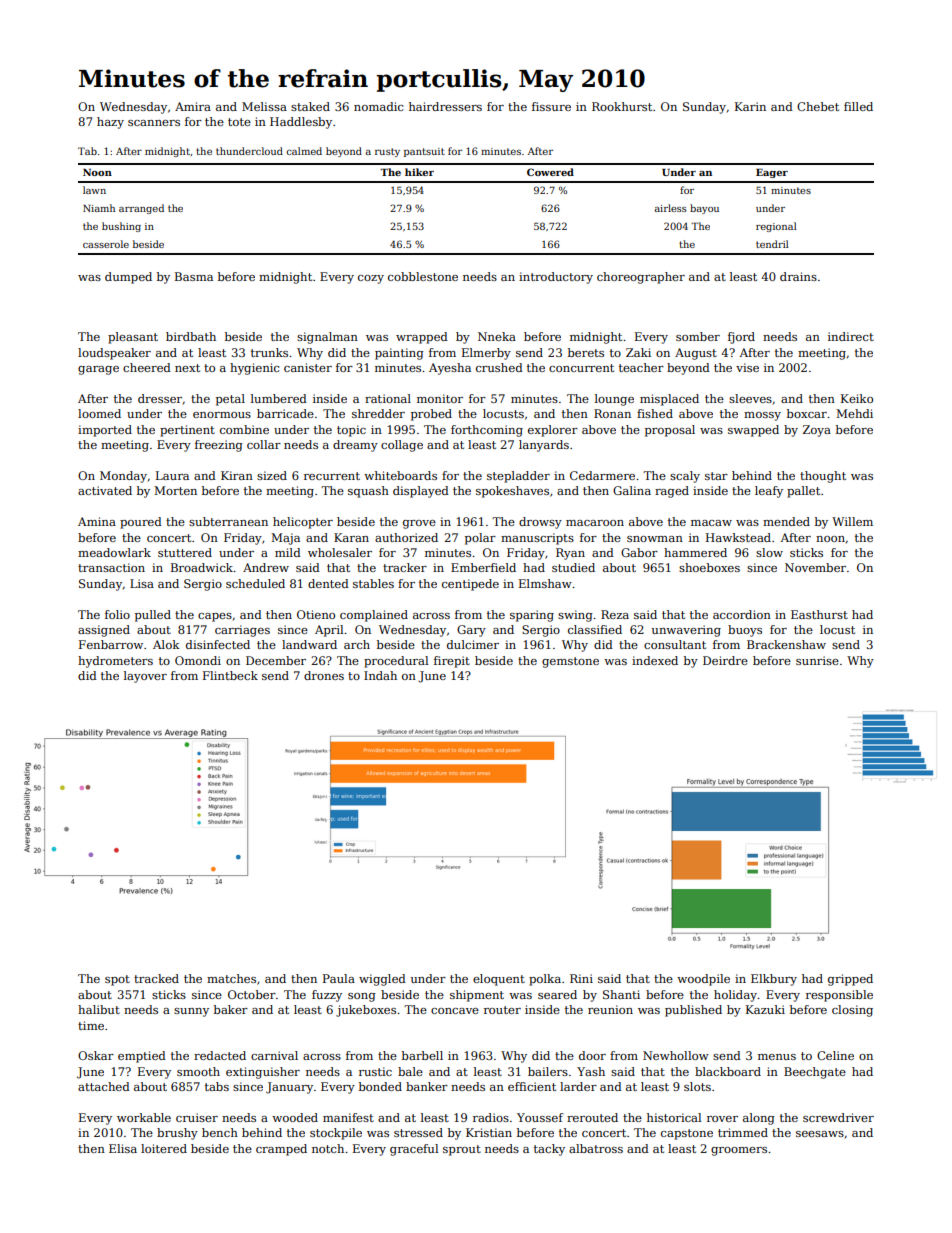  What do you see at coordinates (491, 1117) in the page?
I see `radios` at bounding box center [491, 1117].
